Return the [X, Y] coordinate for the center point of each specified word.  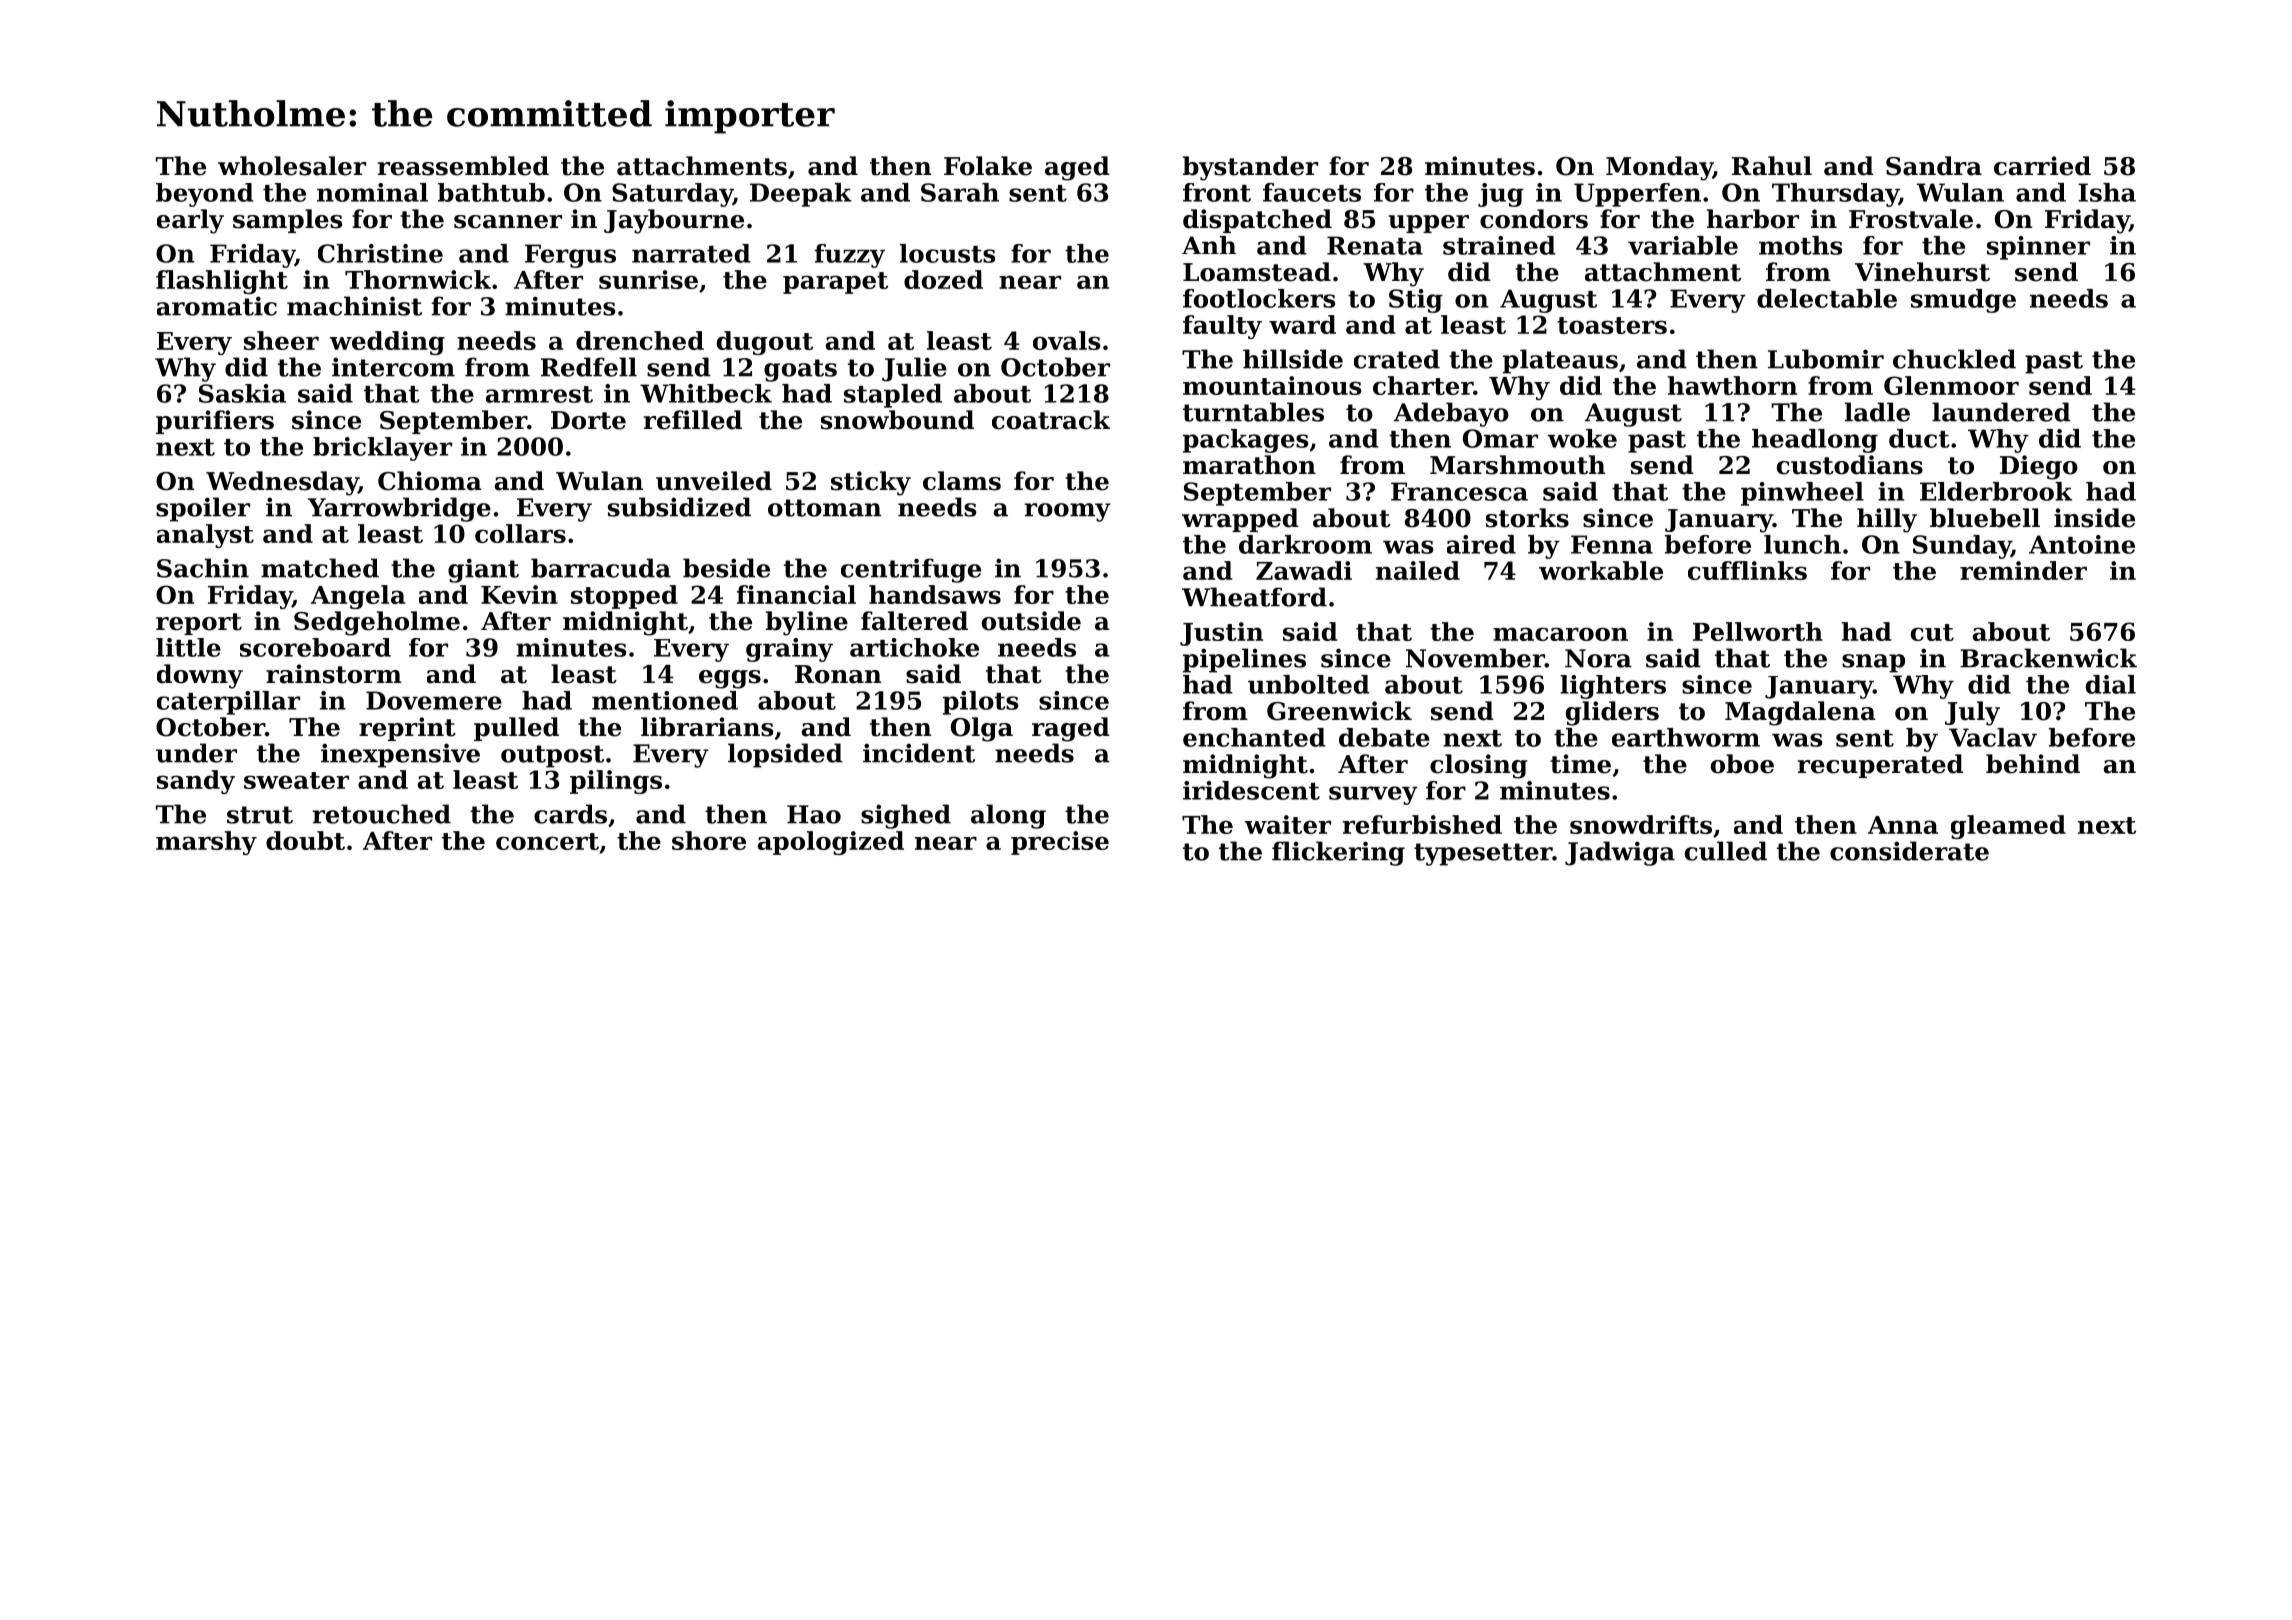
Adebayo [1451, 414]
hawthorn [1732, 385]
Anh [1209, 245]
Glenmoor [1951, 385]
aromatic [217, 306]
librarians [707, 727]
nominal [372, 192]
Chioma [430, 481]
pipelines [1244, 660]
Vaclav [1993, 737]
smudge [1963, 301]
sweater [296, 780]
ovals [1066, 340]
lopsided [785, 755]
